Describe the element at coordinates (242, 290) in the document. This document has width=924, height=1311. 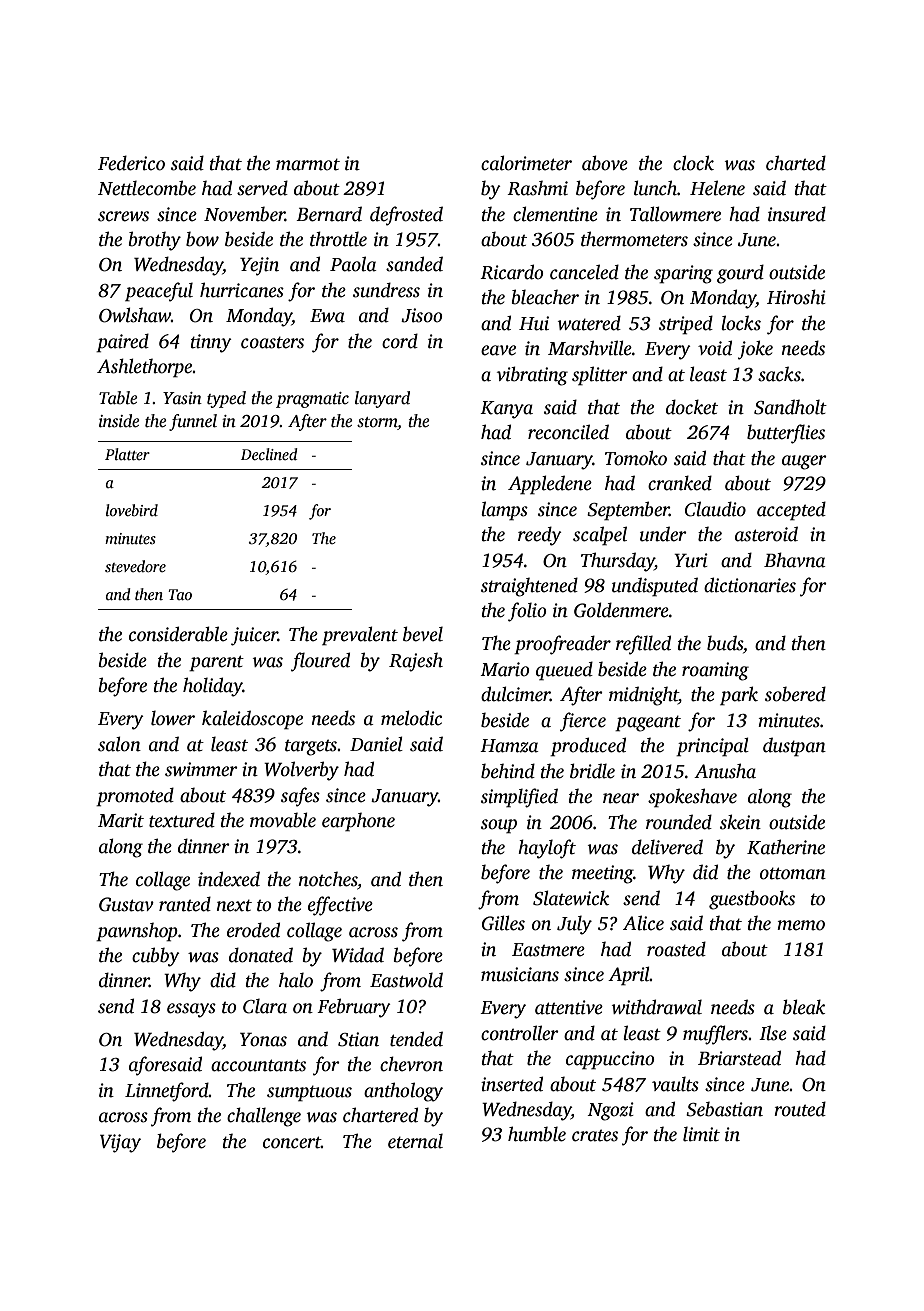
I see `hurricanes` at that location.
